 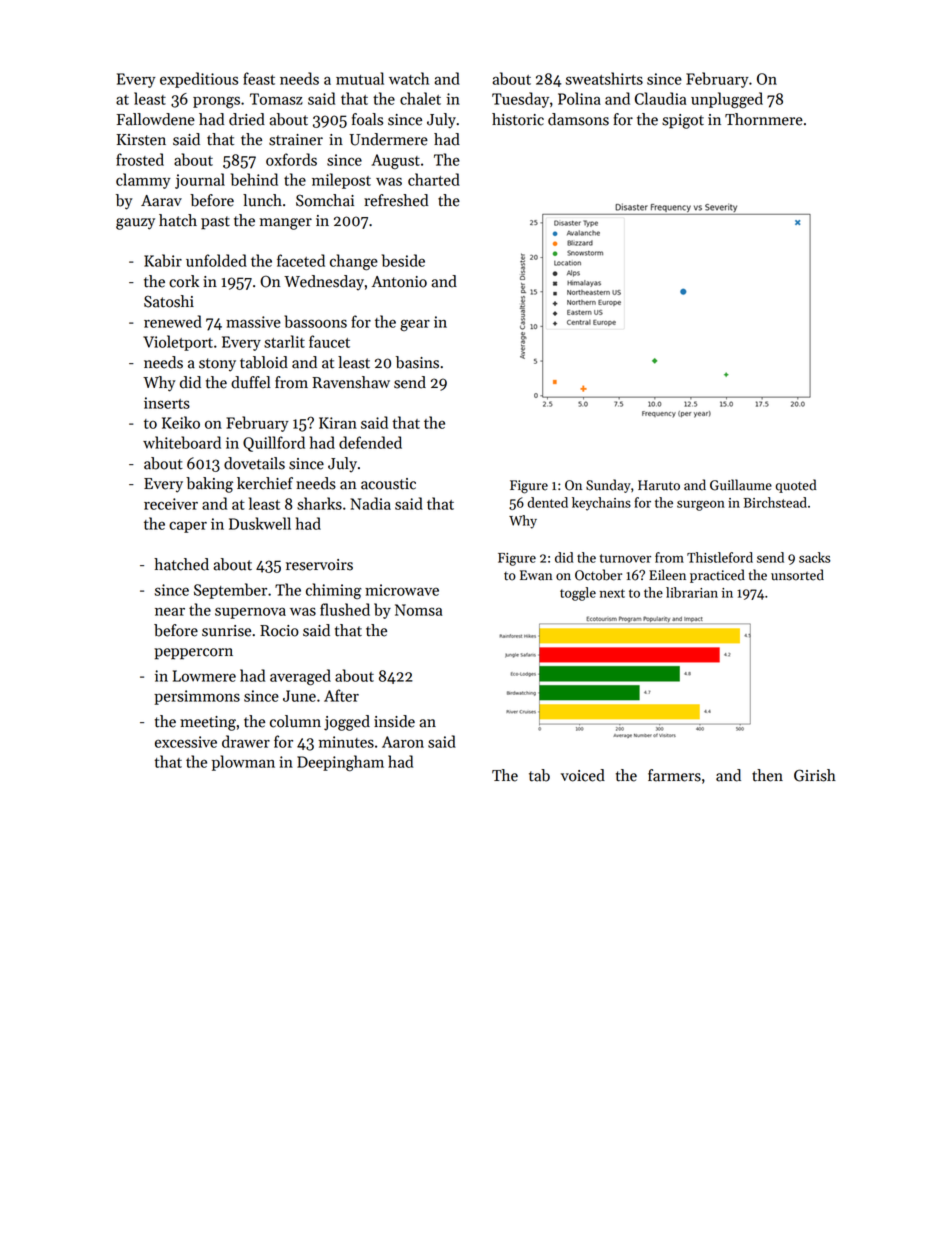 I want to click on voiced, so click(x=583, y=775).
